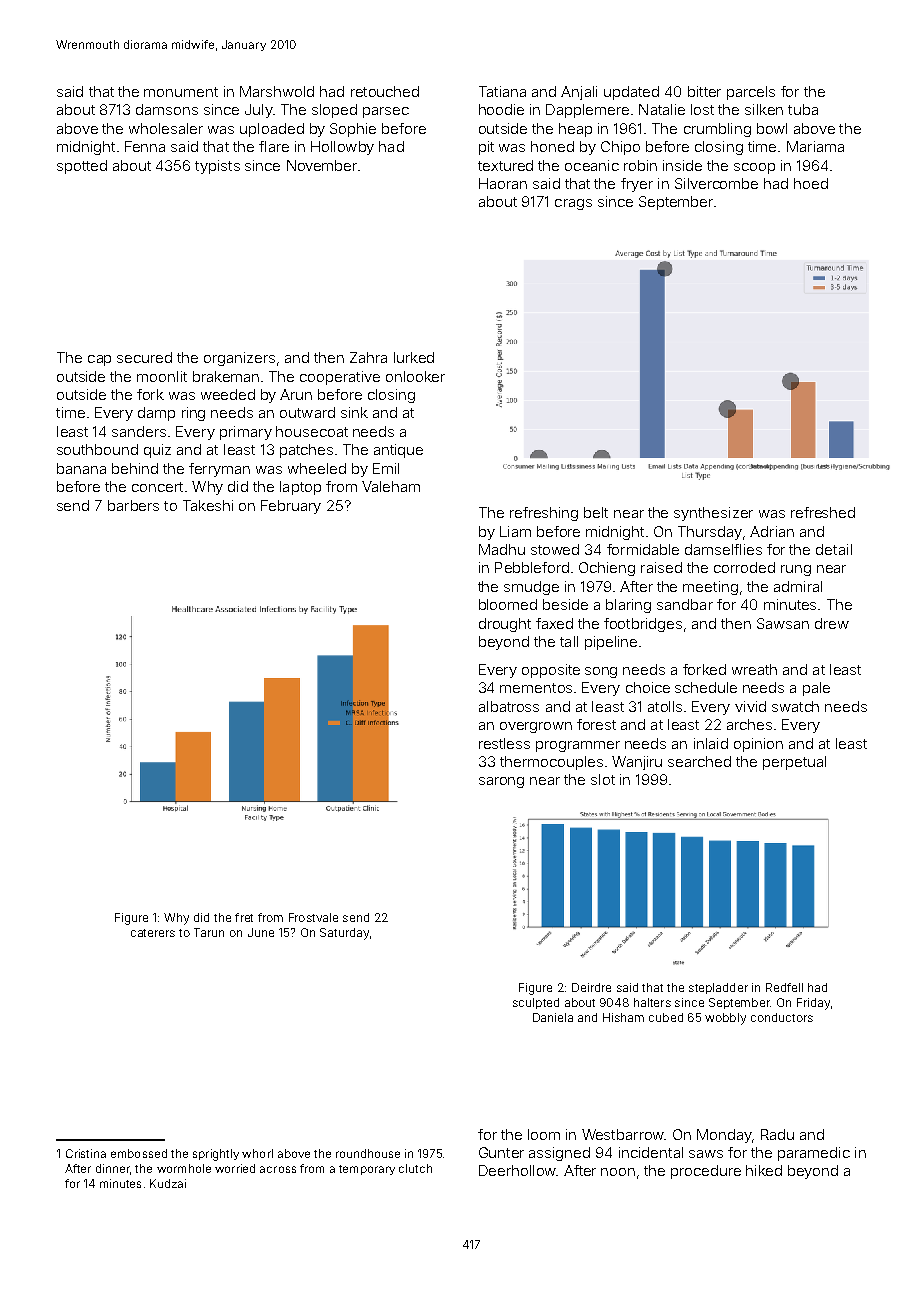 This page has height=1311, width=924. What do you see at coordinates (823, 512) in the page?
I see `refreshed` at bounding box center [823, 512].
